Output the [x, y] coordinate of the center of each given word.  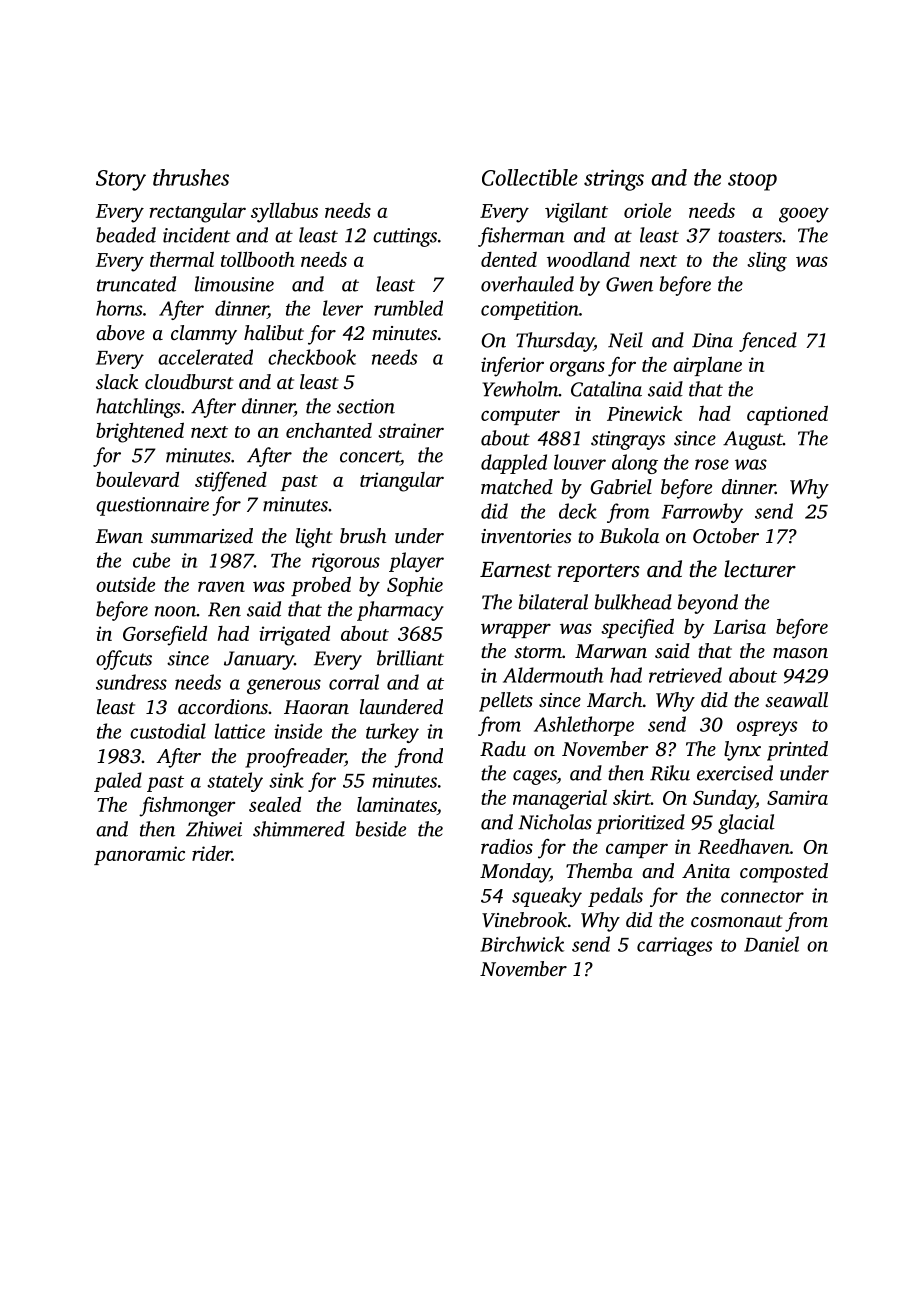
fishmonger [187, 806]
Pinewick [644, 413]
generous [284, 686]
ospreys [767, 728]
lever [343, 308]
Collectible [530, 177]
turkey [392, 733]
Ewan [119, 536]
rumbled [408, 308]
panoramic [139, 855]
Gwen [629, 284]
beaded [126, 235]
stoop [752, 181]
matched [517, 486]
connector [762, 897]
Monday [515, 873]
